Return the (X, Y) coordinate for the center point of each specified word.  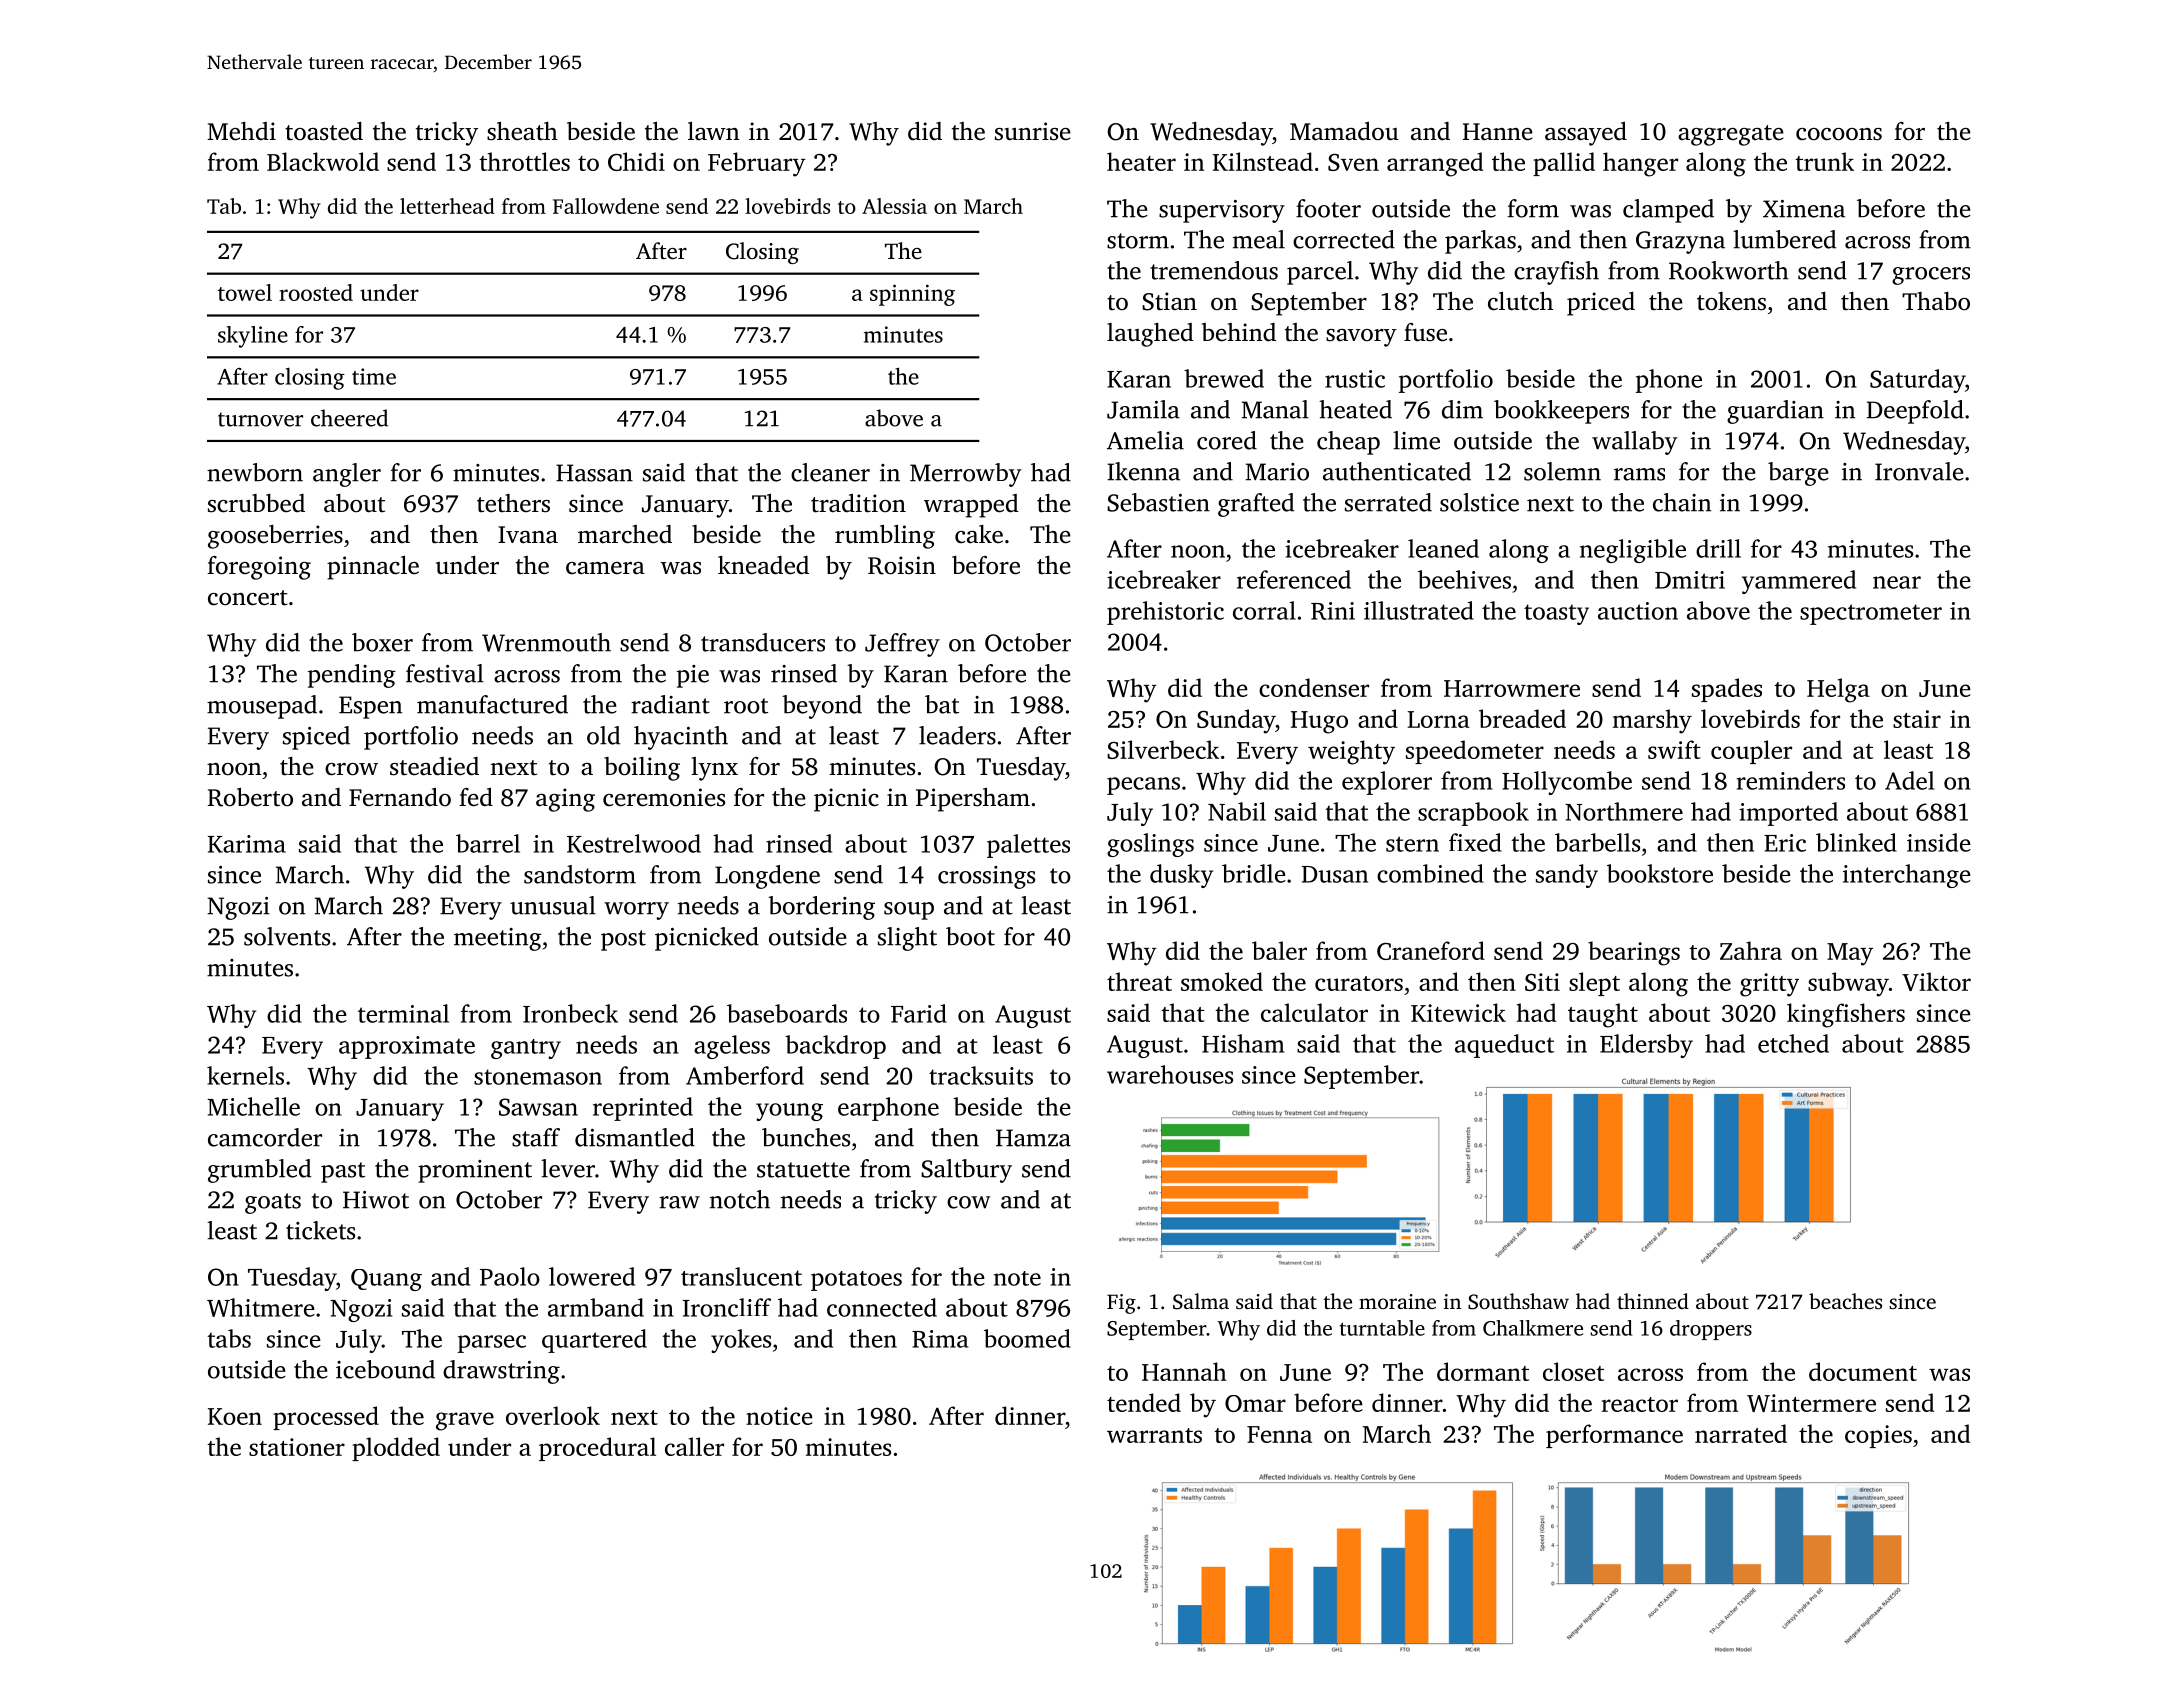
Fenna (1279, 1434)
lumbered (1784, 239)
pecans (1143, 786)
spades (1727, 690)
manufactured (492, 704)
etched (1793, 1043)
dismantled (635, 1137)
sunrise (1033, 131)
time (374, 376)
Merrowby (966, 475)
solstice (1479, 502)
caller (694, 1446)
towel (245, 292)
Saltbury (966, 1171)
